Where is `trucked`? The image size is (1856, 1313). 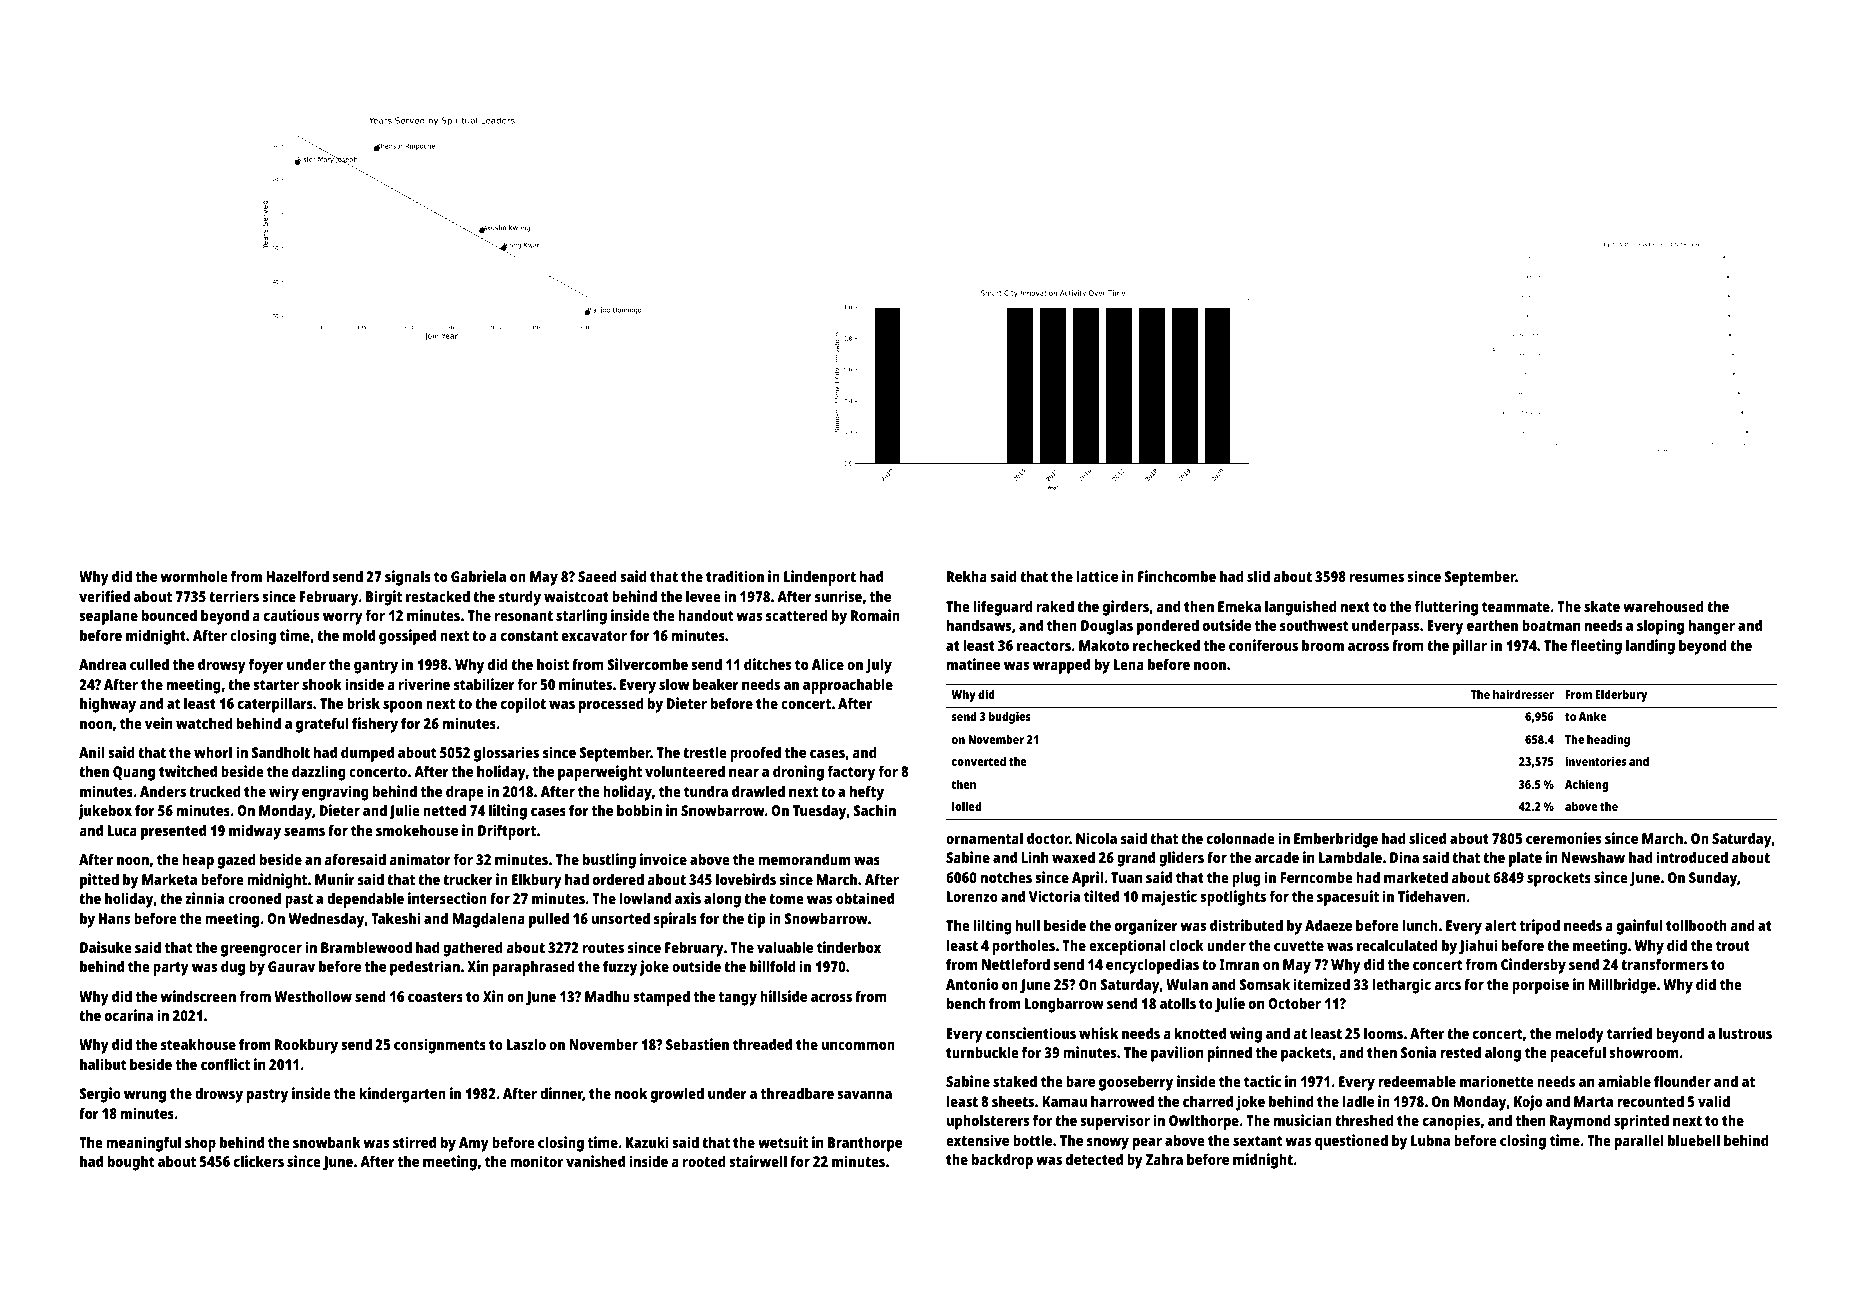
trucked is located at coordinates (215, 791).
